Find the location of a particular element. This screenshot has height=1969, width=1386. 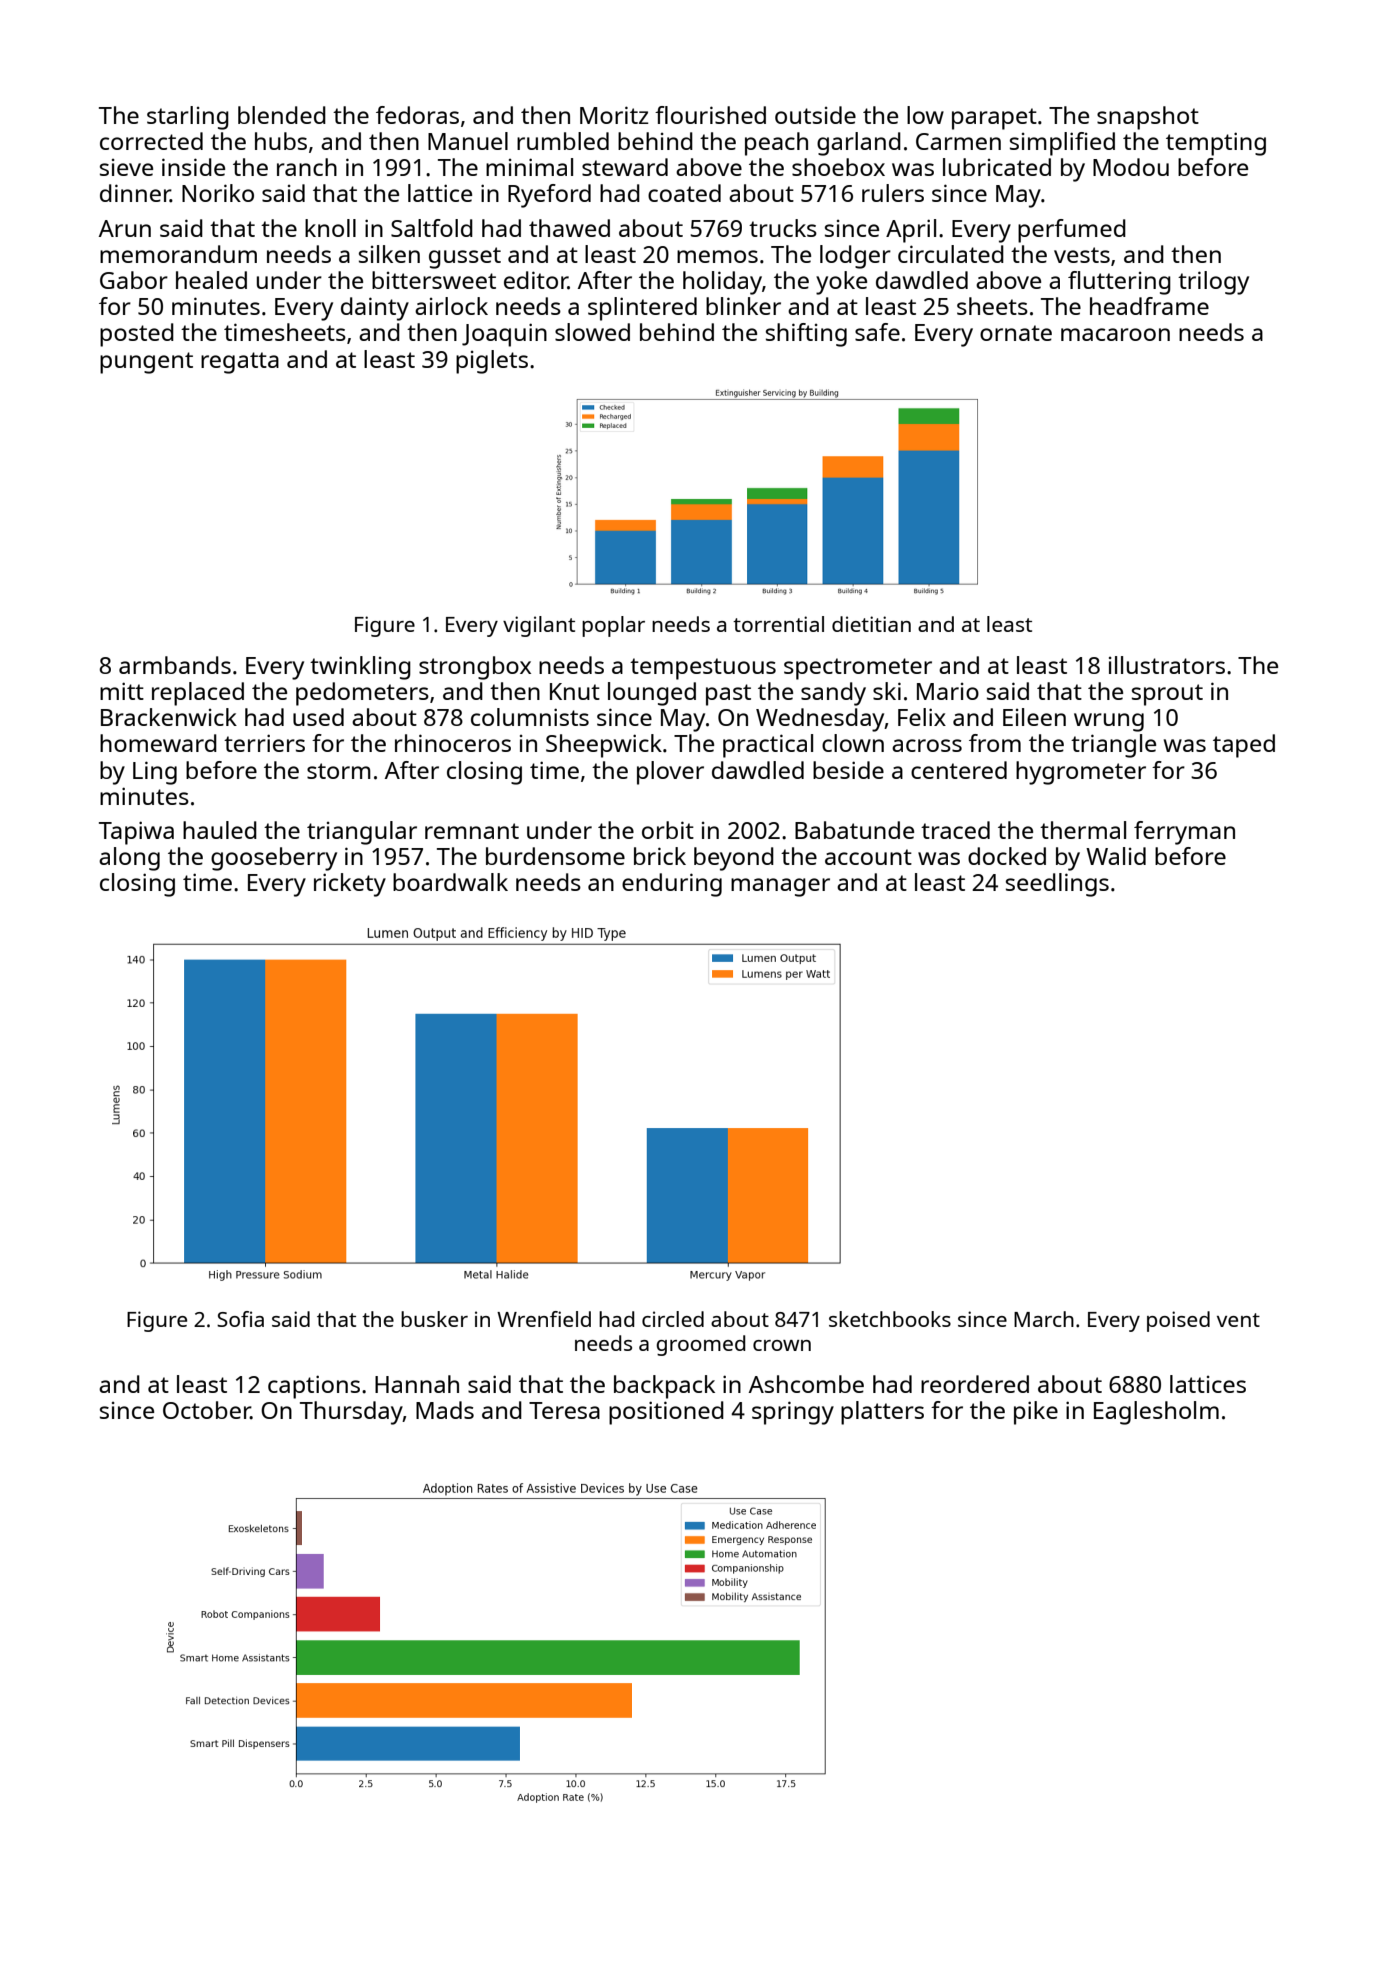

manager is located at coordinates (780, 887).
